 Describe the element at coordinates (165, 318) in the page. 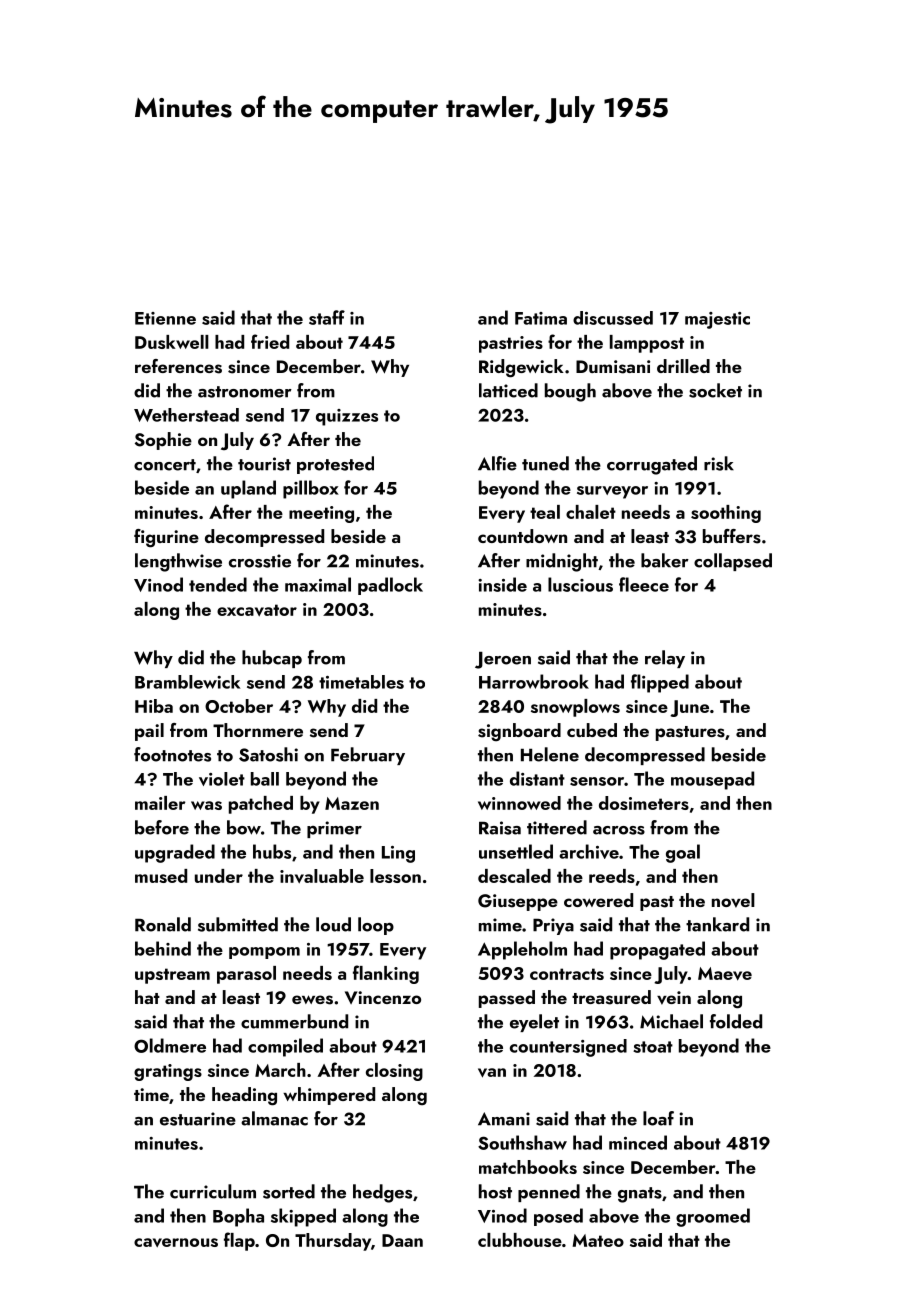

I see `Etienne` at that location.
